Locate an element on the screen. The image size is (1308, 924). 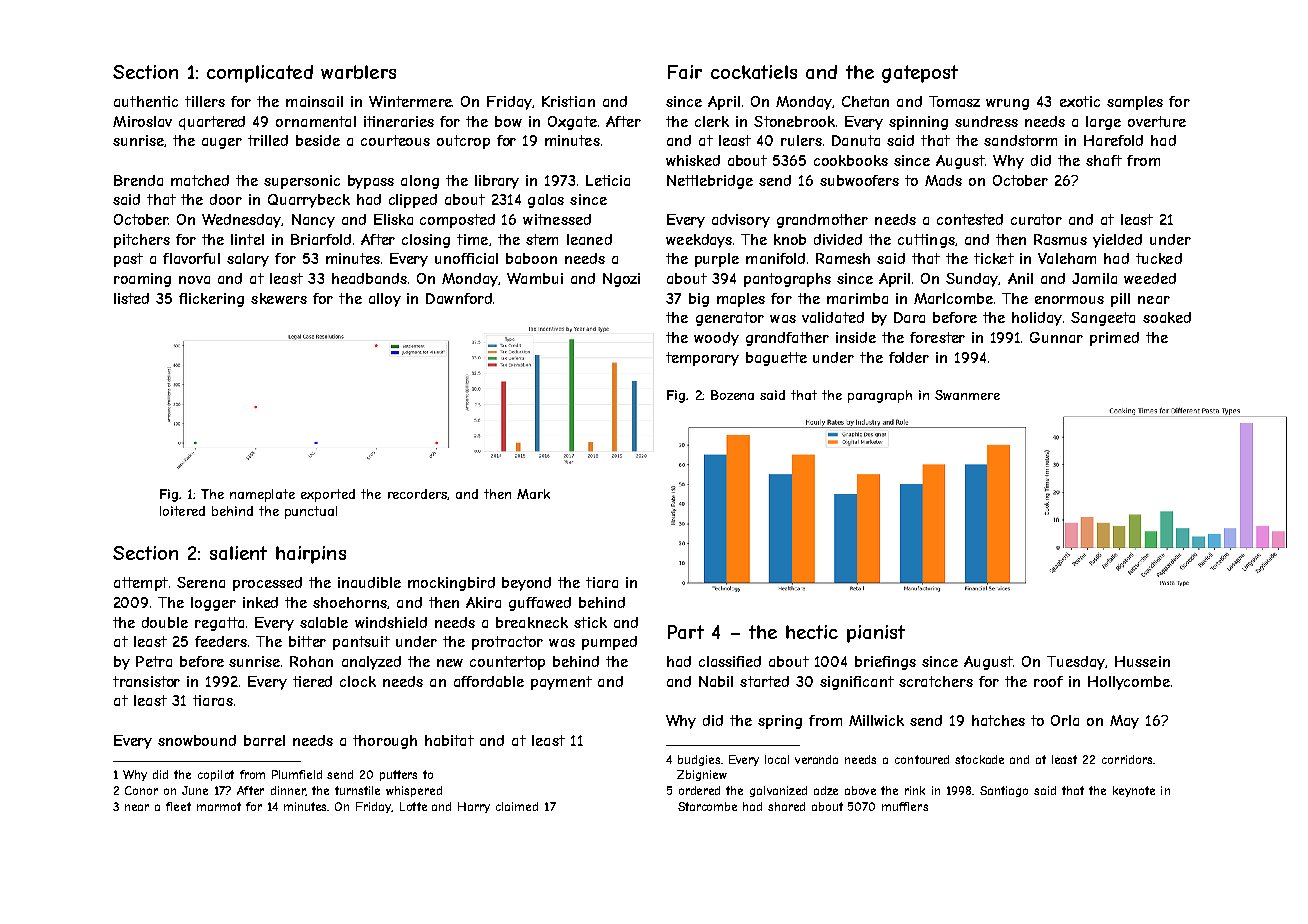
Part is located at coordinates (686, 632).
